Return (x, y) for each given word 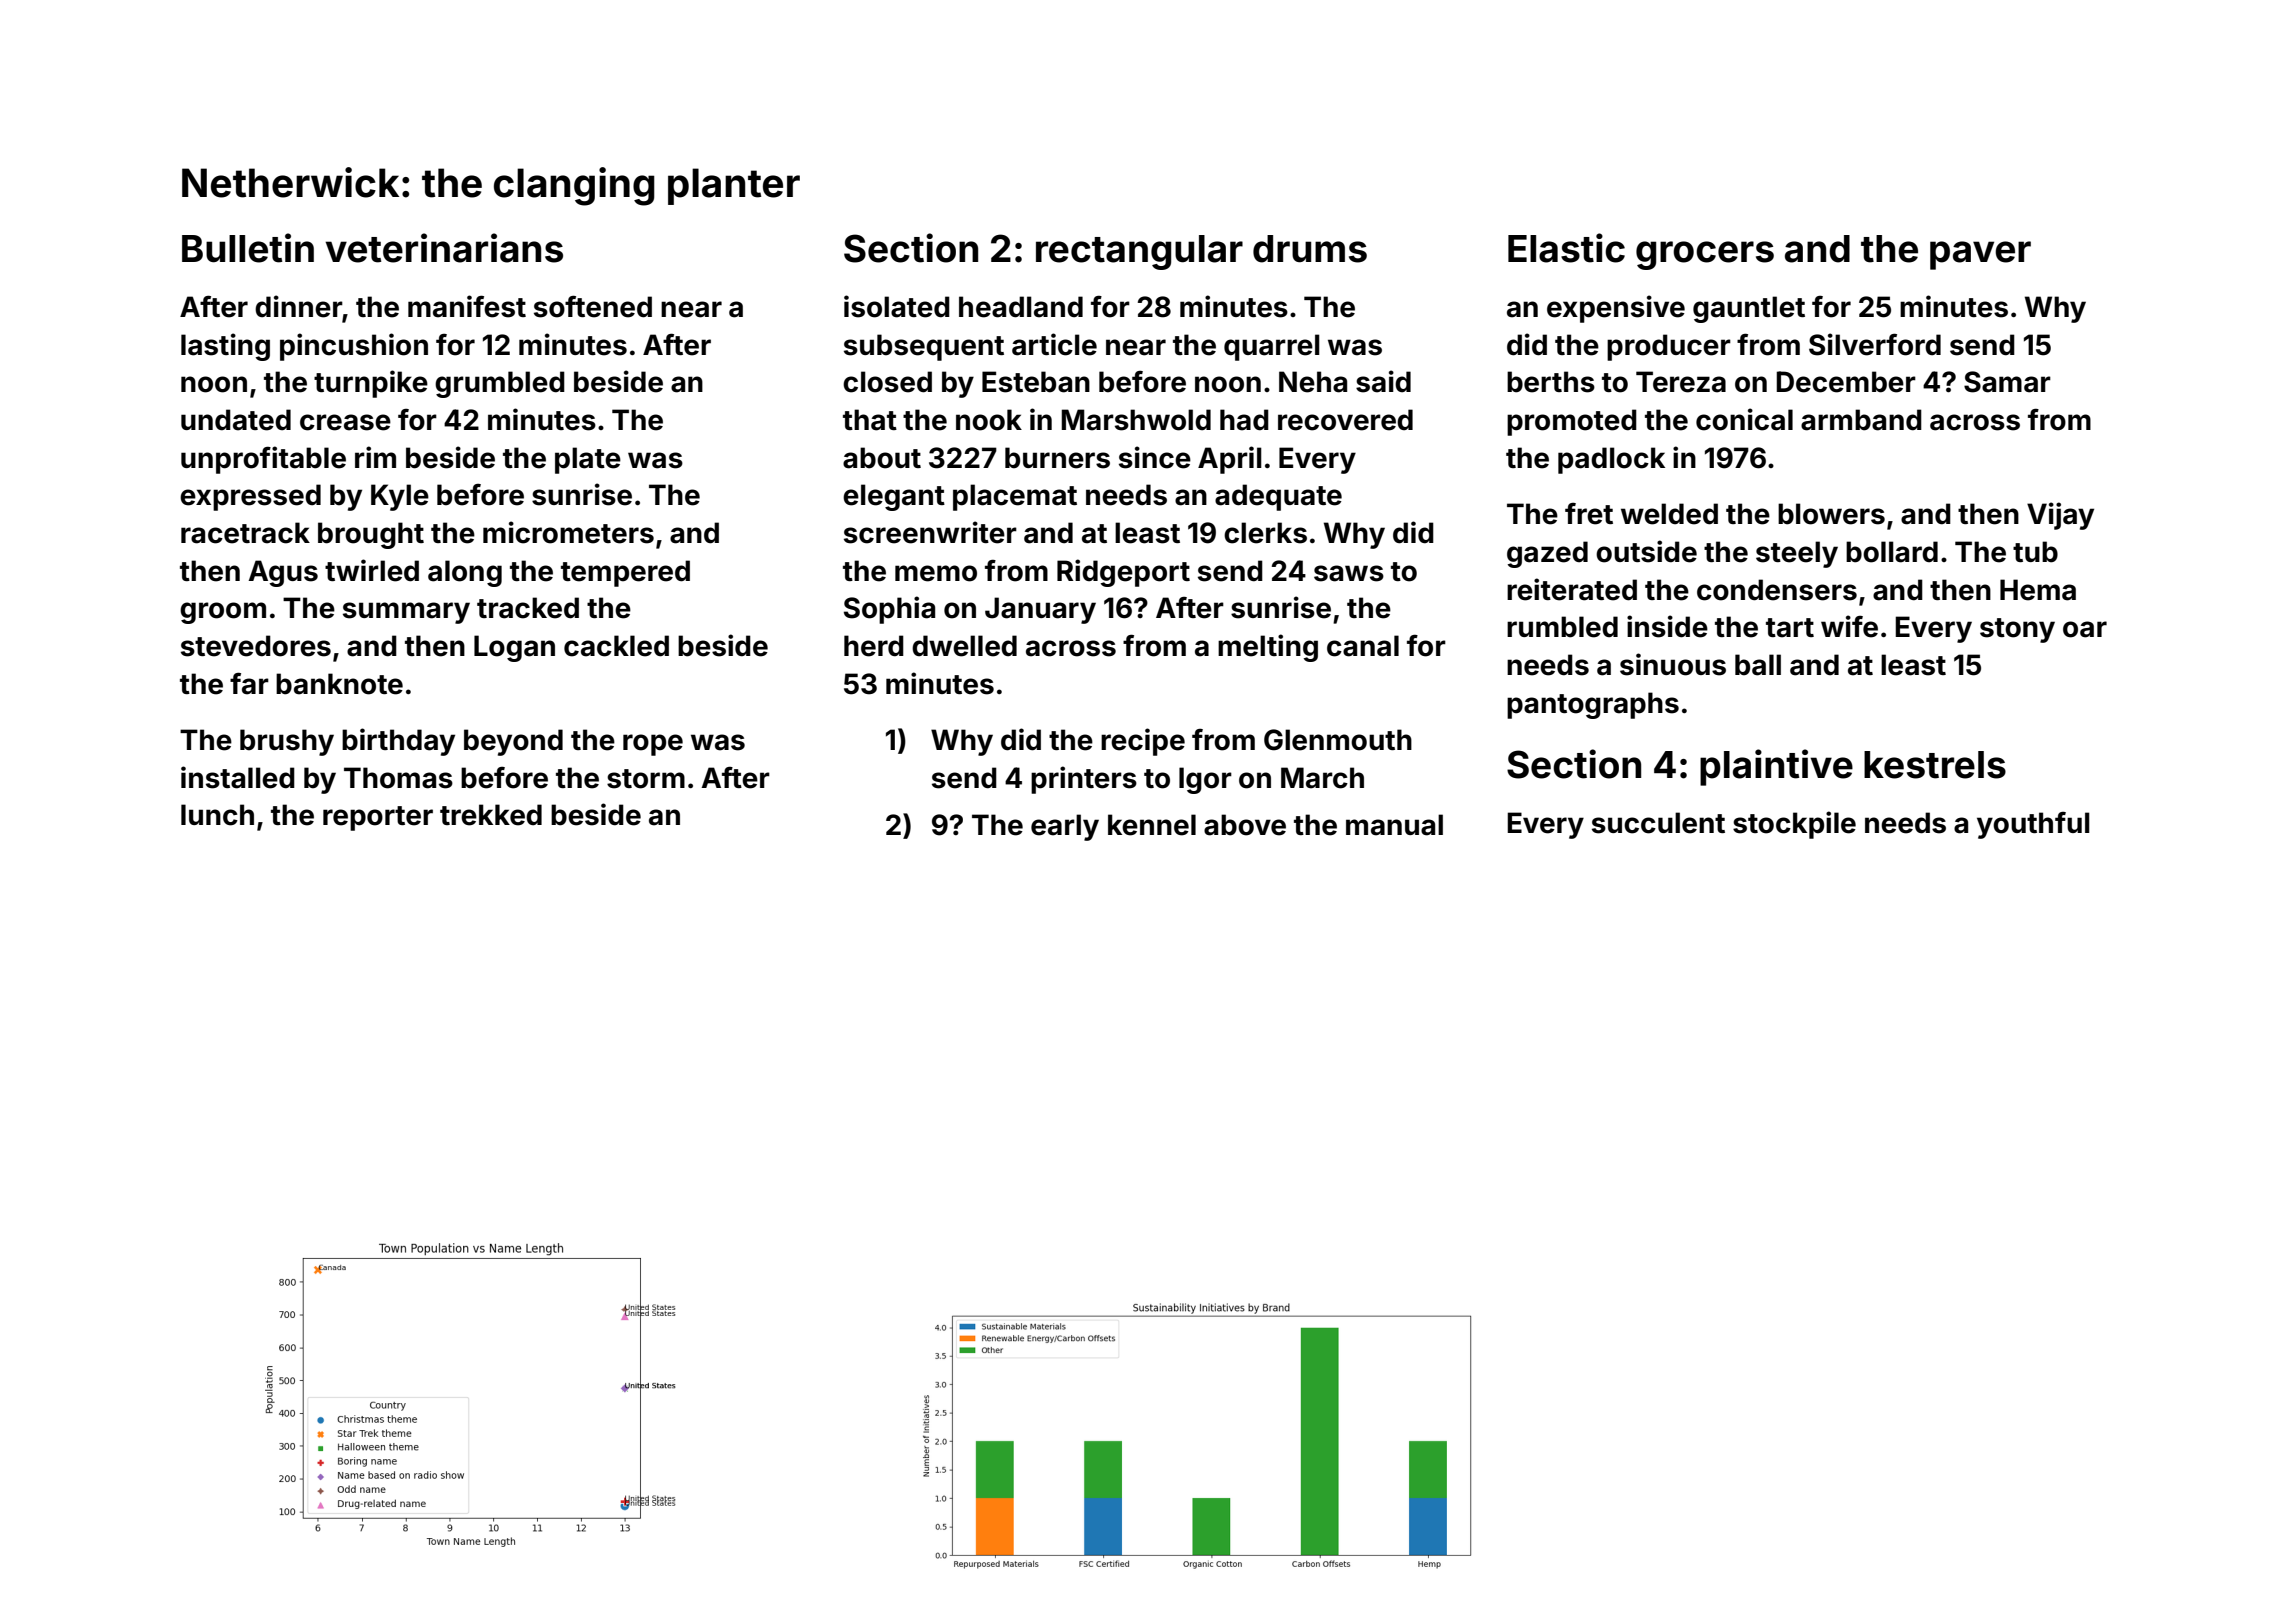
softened (593, 306)
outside (1646, 551)
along (465, 573)
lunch (217, 815)
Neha (1313, 382)
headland (1021, 307)
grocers (1705, 255)
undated (236, 420)
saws (1349, 573)
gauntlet (1749, 309)
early (1065, 827)
